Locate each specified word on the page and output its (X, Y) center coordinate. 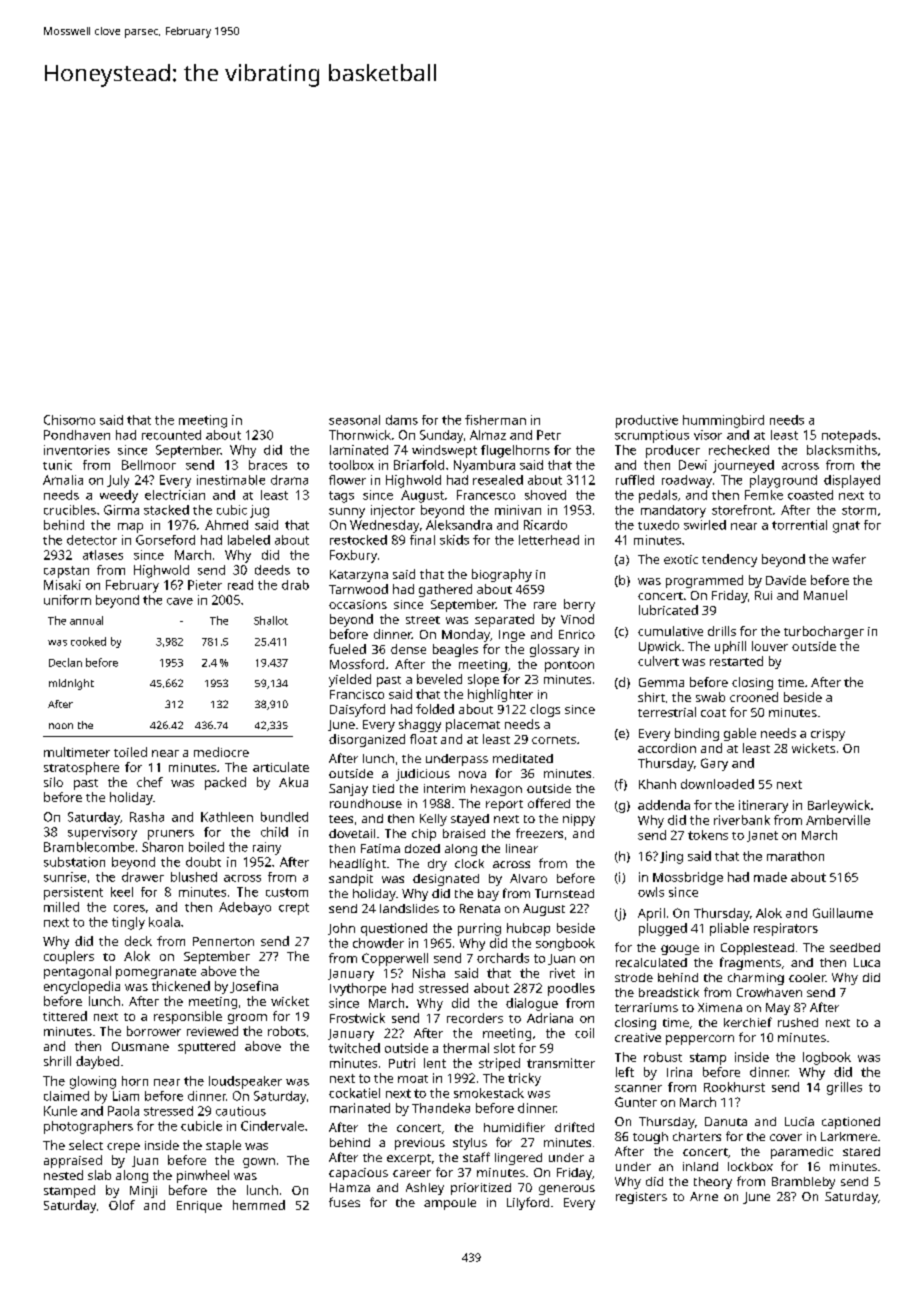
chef (150, 782)
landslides (409, 908)
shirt (651, 697)
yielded (350, 680)
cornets (554, 740)
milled (61, 907)
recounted (171, 435)
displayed (852, 481)
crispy (828, 735)
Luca (867, 962)
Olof (122, 1205)
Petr (549, 435)
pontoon (569, 666)
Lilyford (528, 1203)
